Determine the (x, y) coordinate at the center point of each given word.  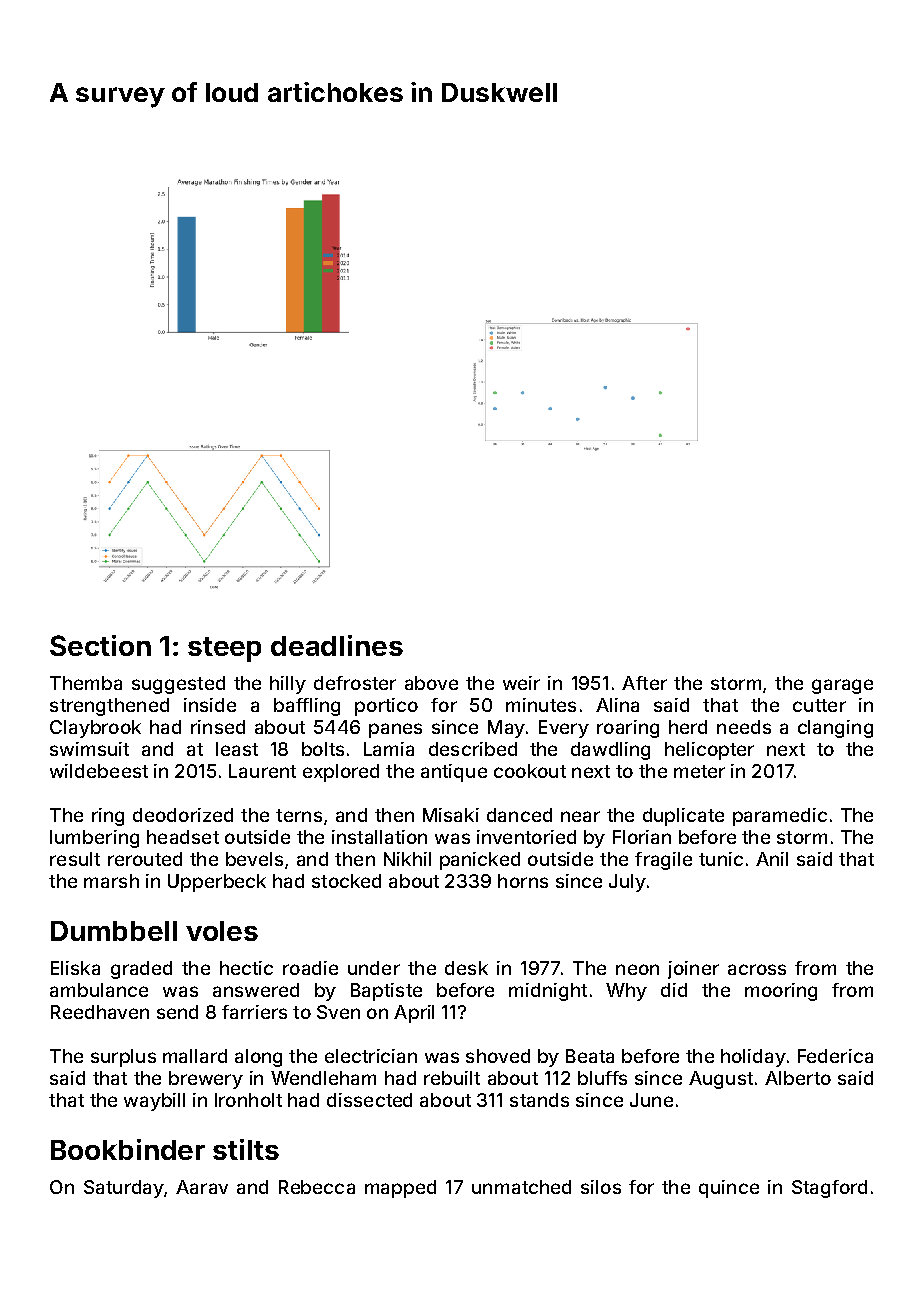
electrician (371, 1056)
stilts (246, 1149)
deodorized (183, 815)
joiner (693, 970)
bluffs (602, 1078)
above (431, 683)
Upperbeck (217, 883)
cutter (819, 705)
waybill (154, 1102)
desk (466, 968)
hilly (288, 685)
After (644, 683)
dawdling (610, 751)
